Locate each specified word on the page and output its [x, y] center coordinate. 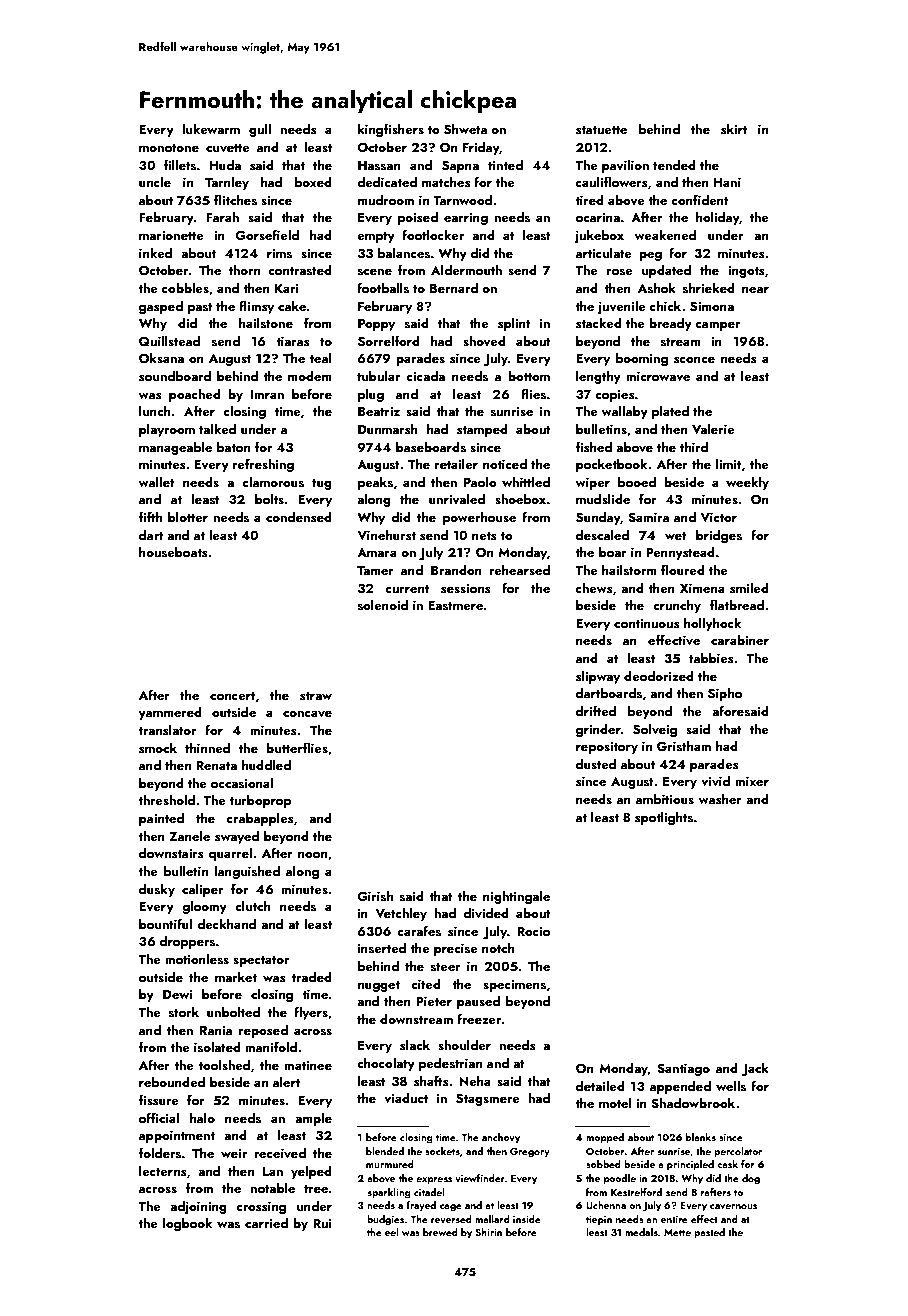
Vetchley [401, 914]
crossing [261, 1207]
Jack [755, 1069]
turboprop [260, 801]
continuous [647, 623]
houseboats [173, 552]
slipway [598, 677]
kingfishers [391, 130]
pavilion [625, 166]
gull [260, 130]
